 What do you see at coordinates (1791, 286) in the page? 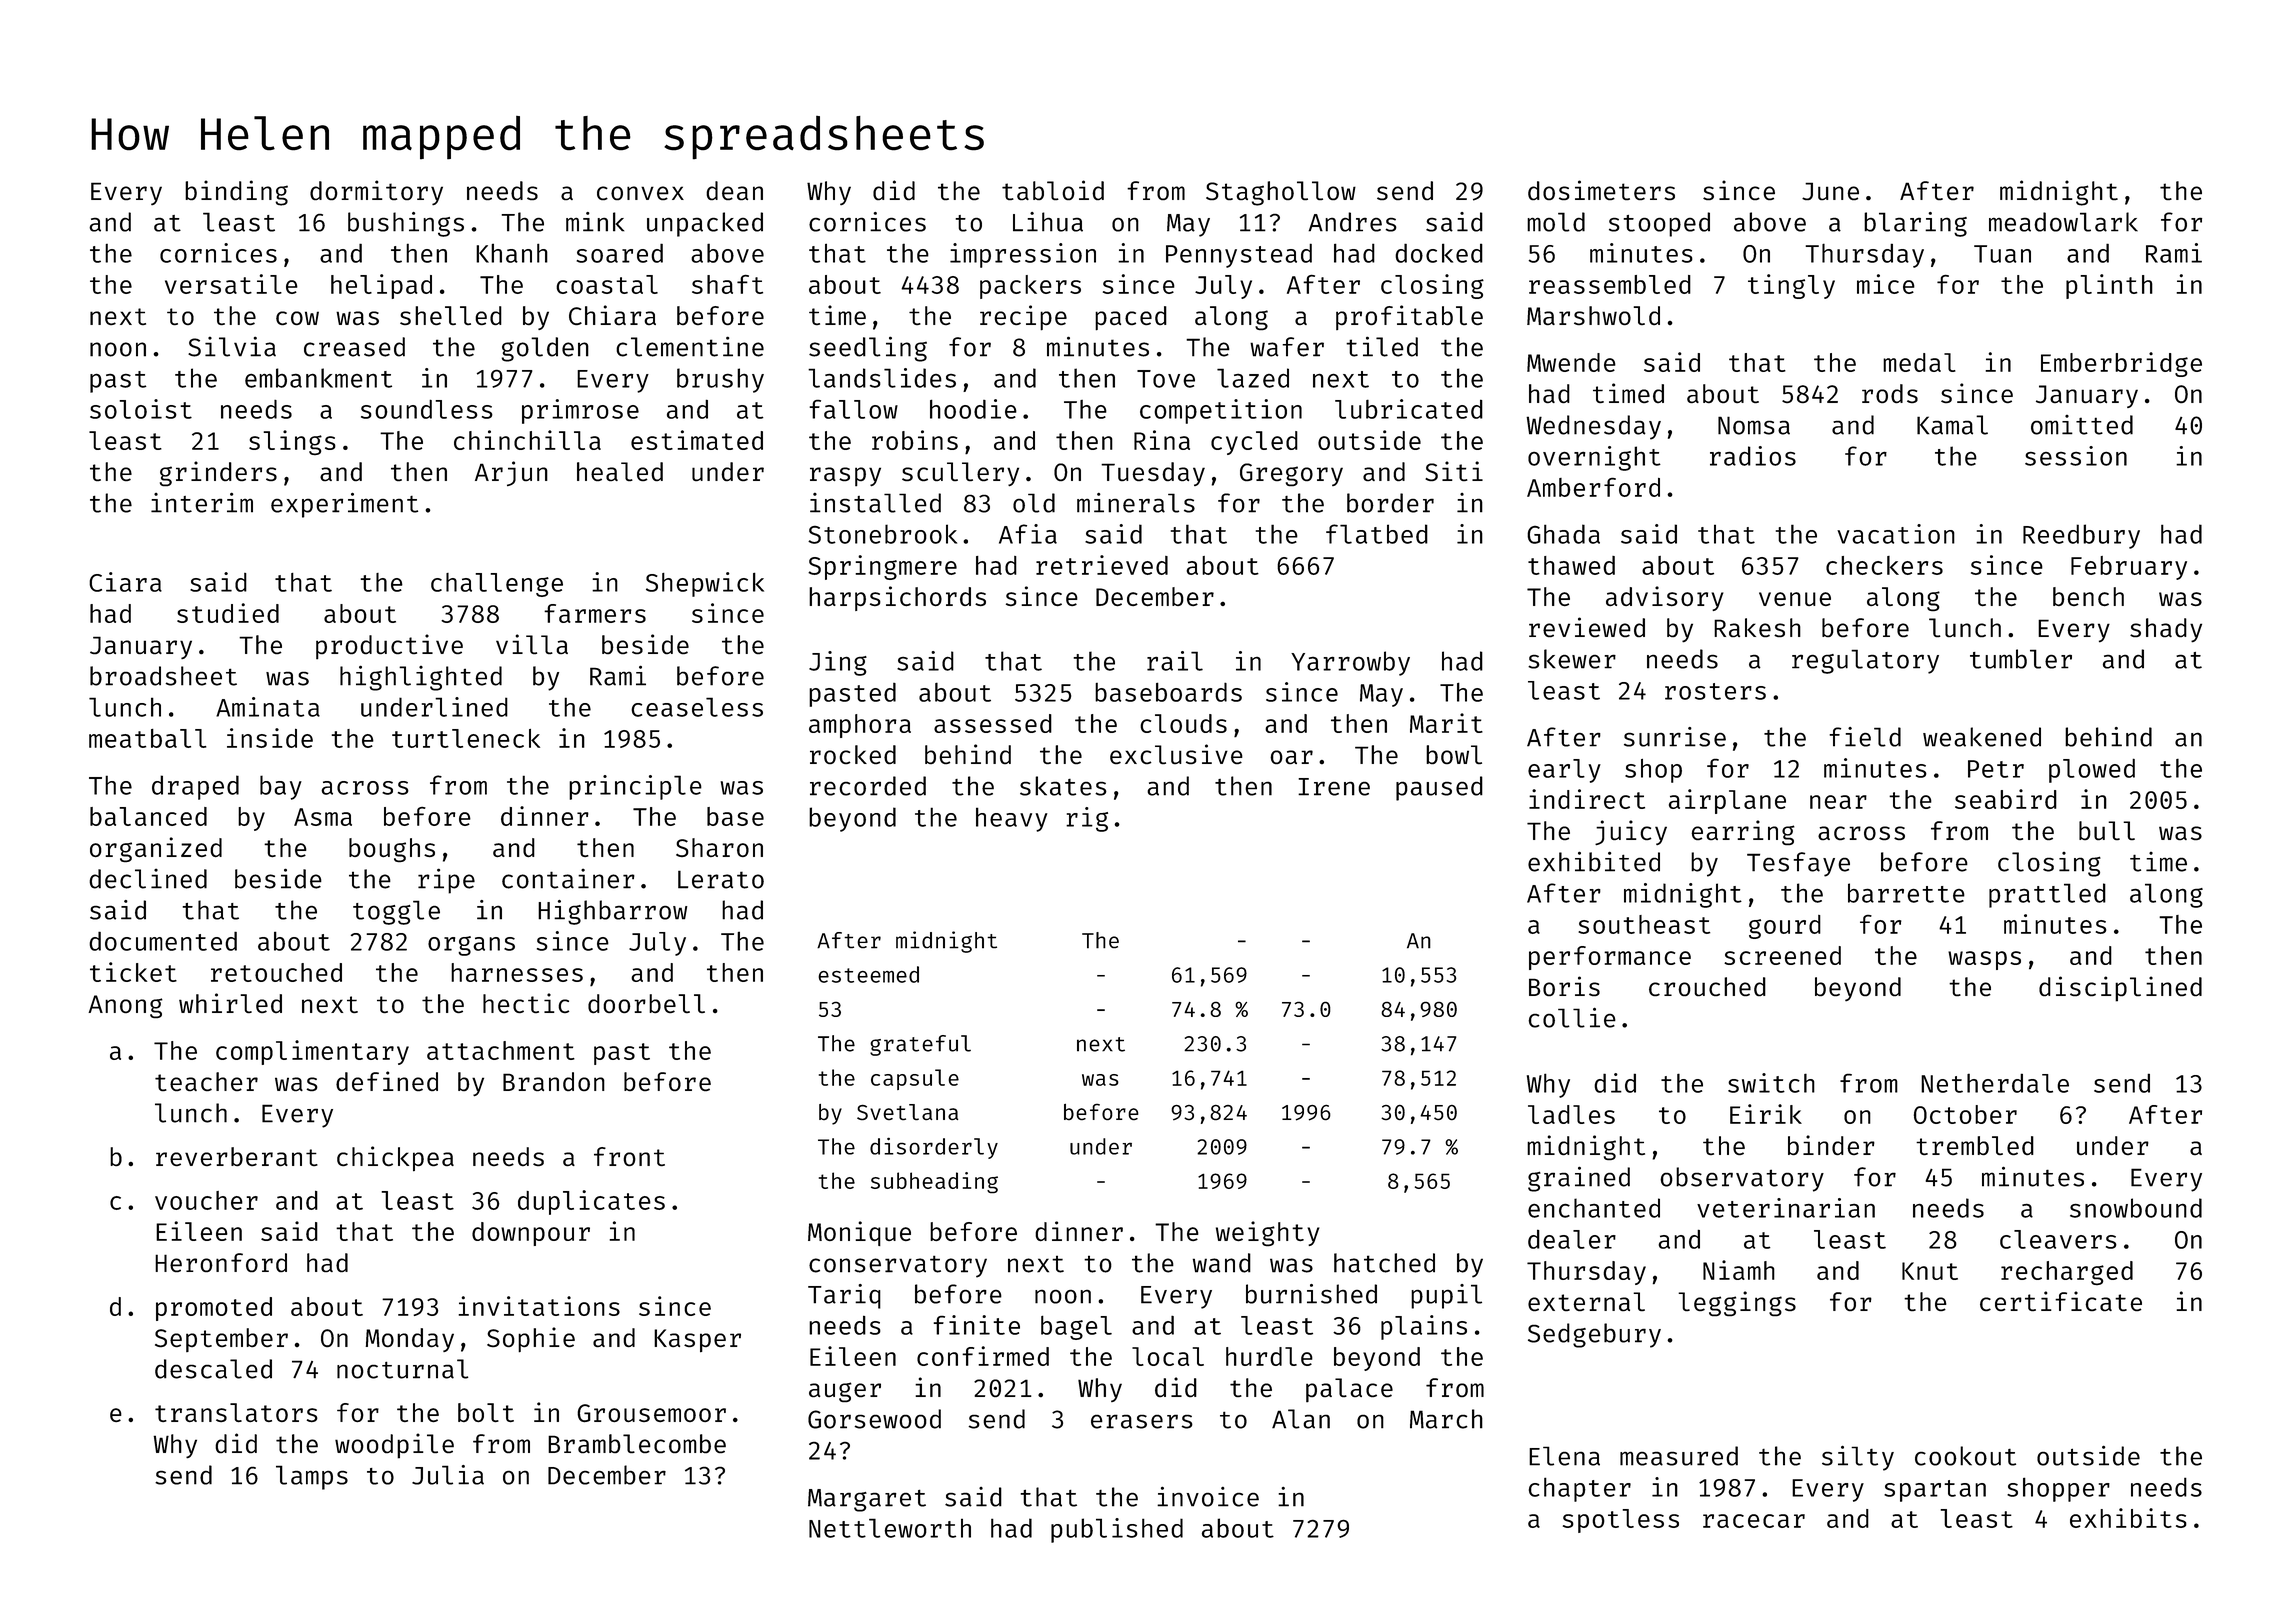
I see `tingly` at bounding box center [1791, 286].
